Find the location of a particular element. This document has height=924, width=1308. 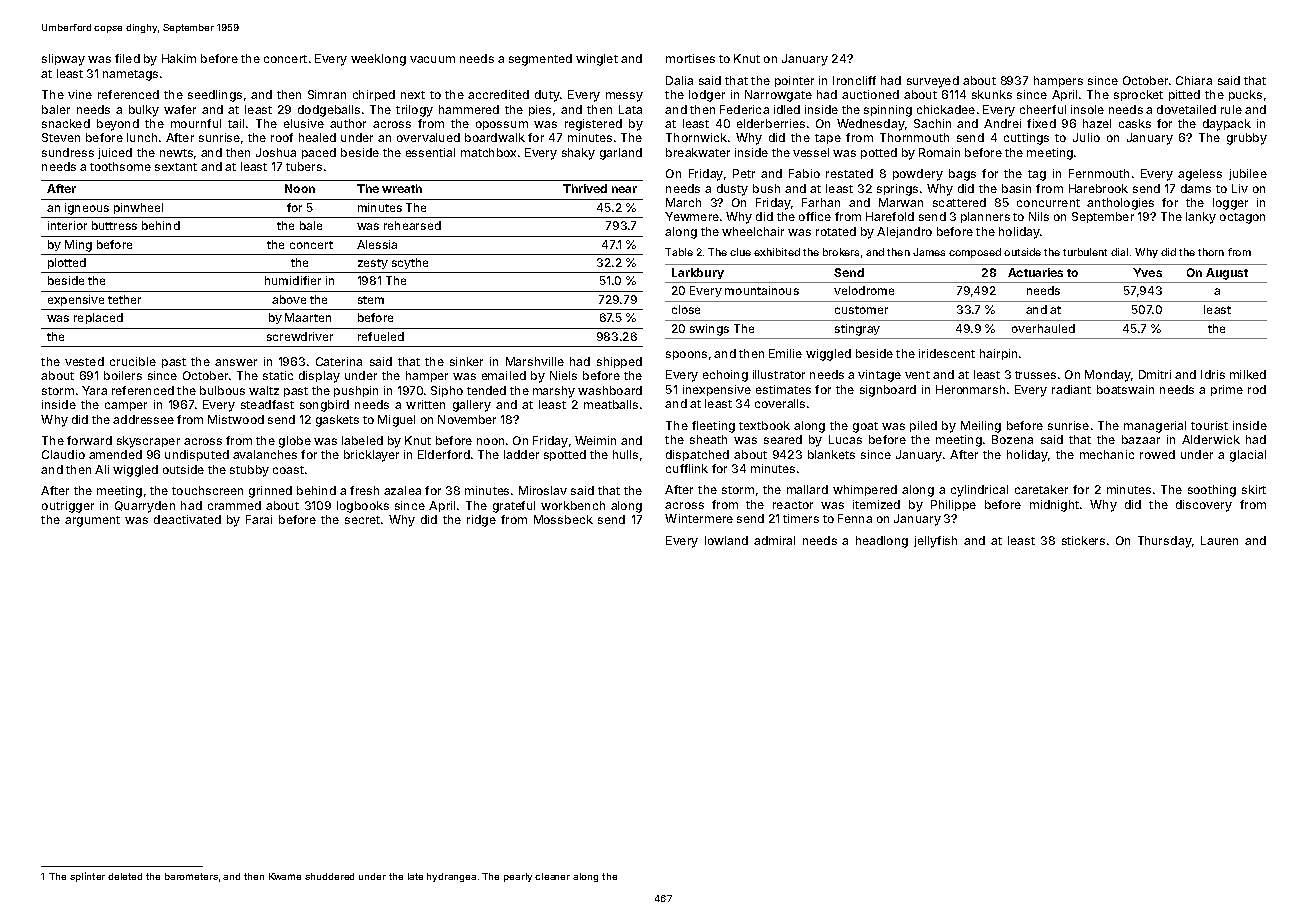

glacial is located at coordinates (1248, 456).
